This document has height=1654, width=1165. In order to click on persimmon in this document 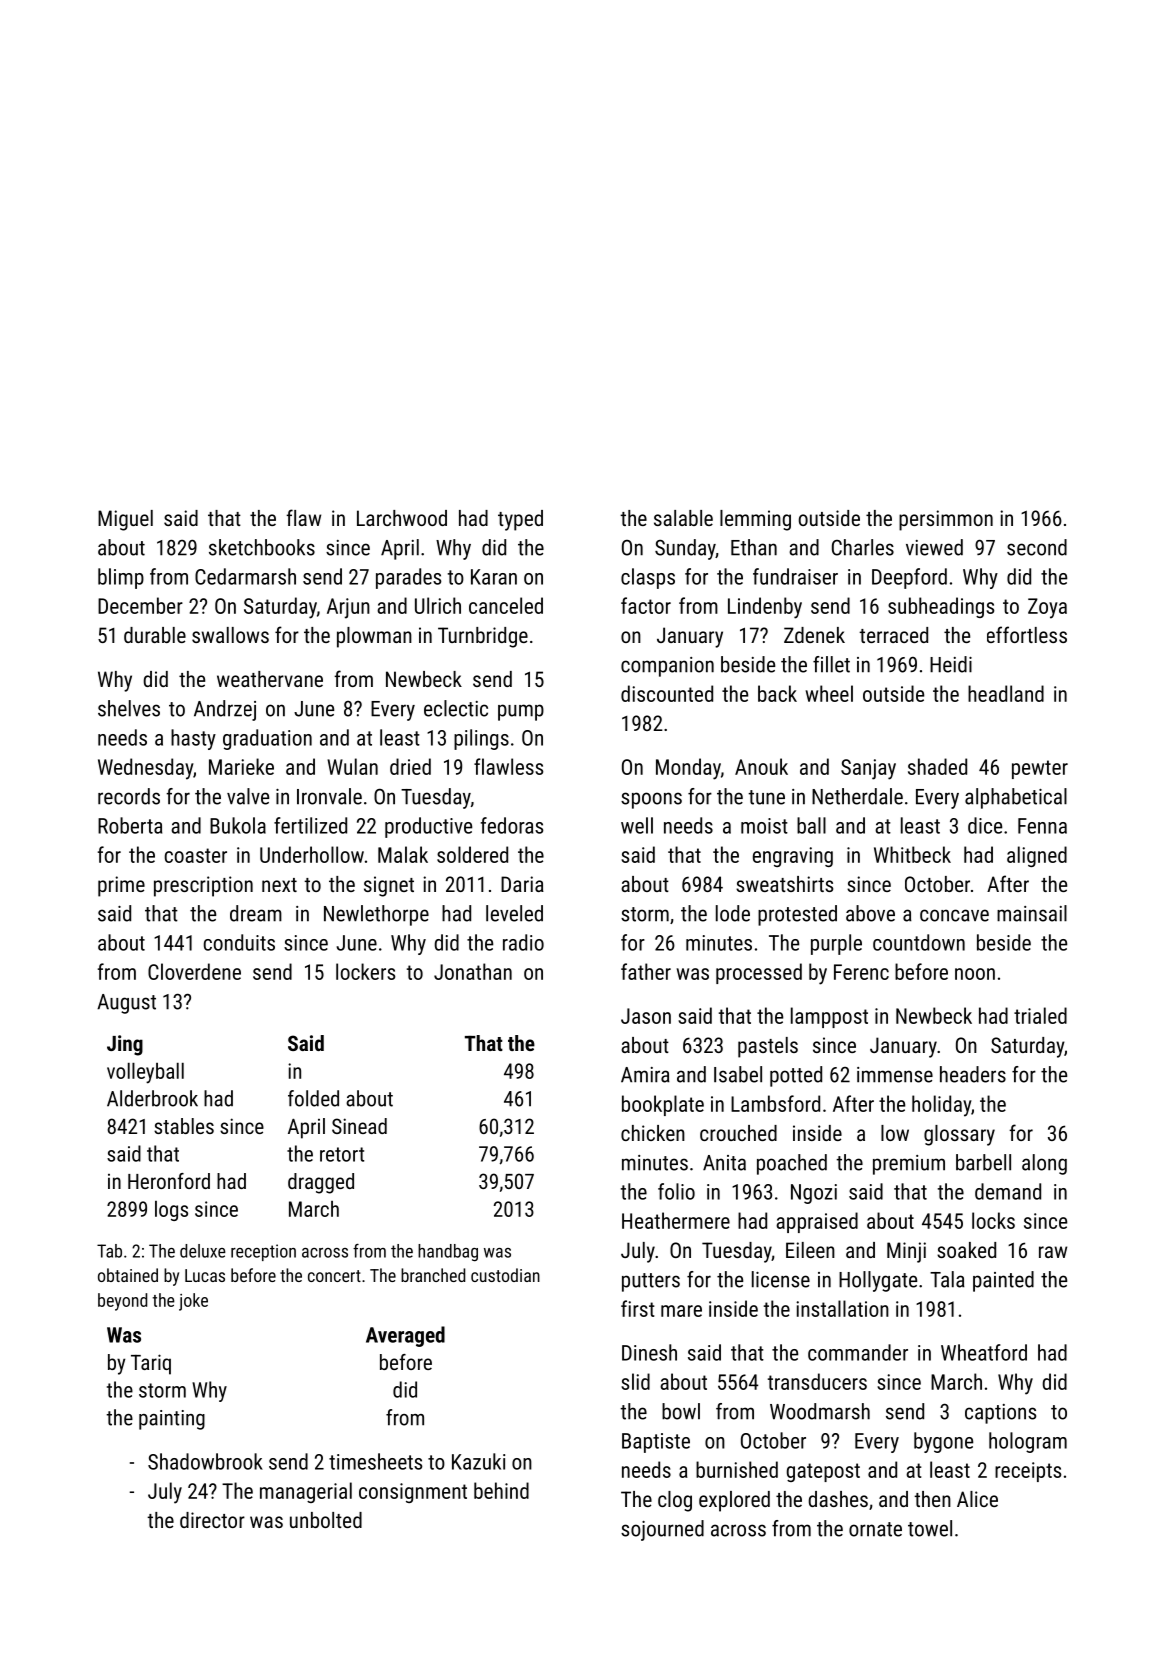, I will do `click(946, 520)`.
